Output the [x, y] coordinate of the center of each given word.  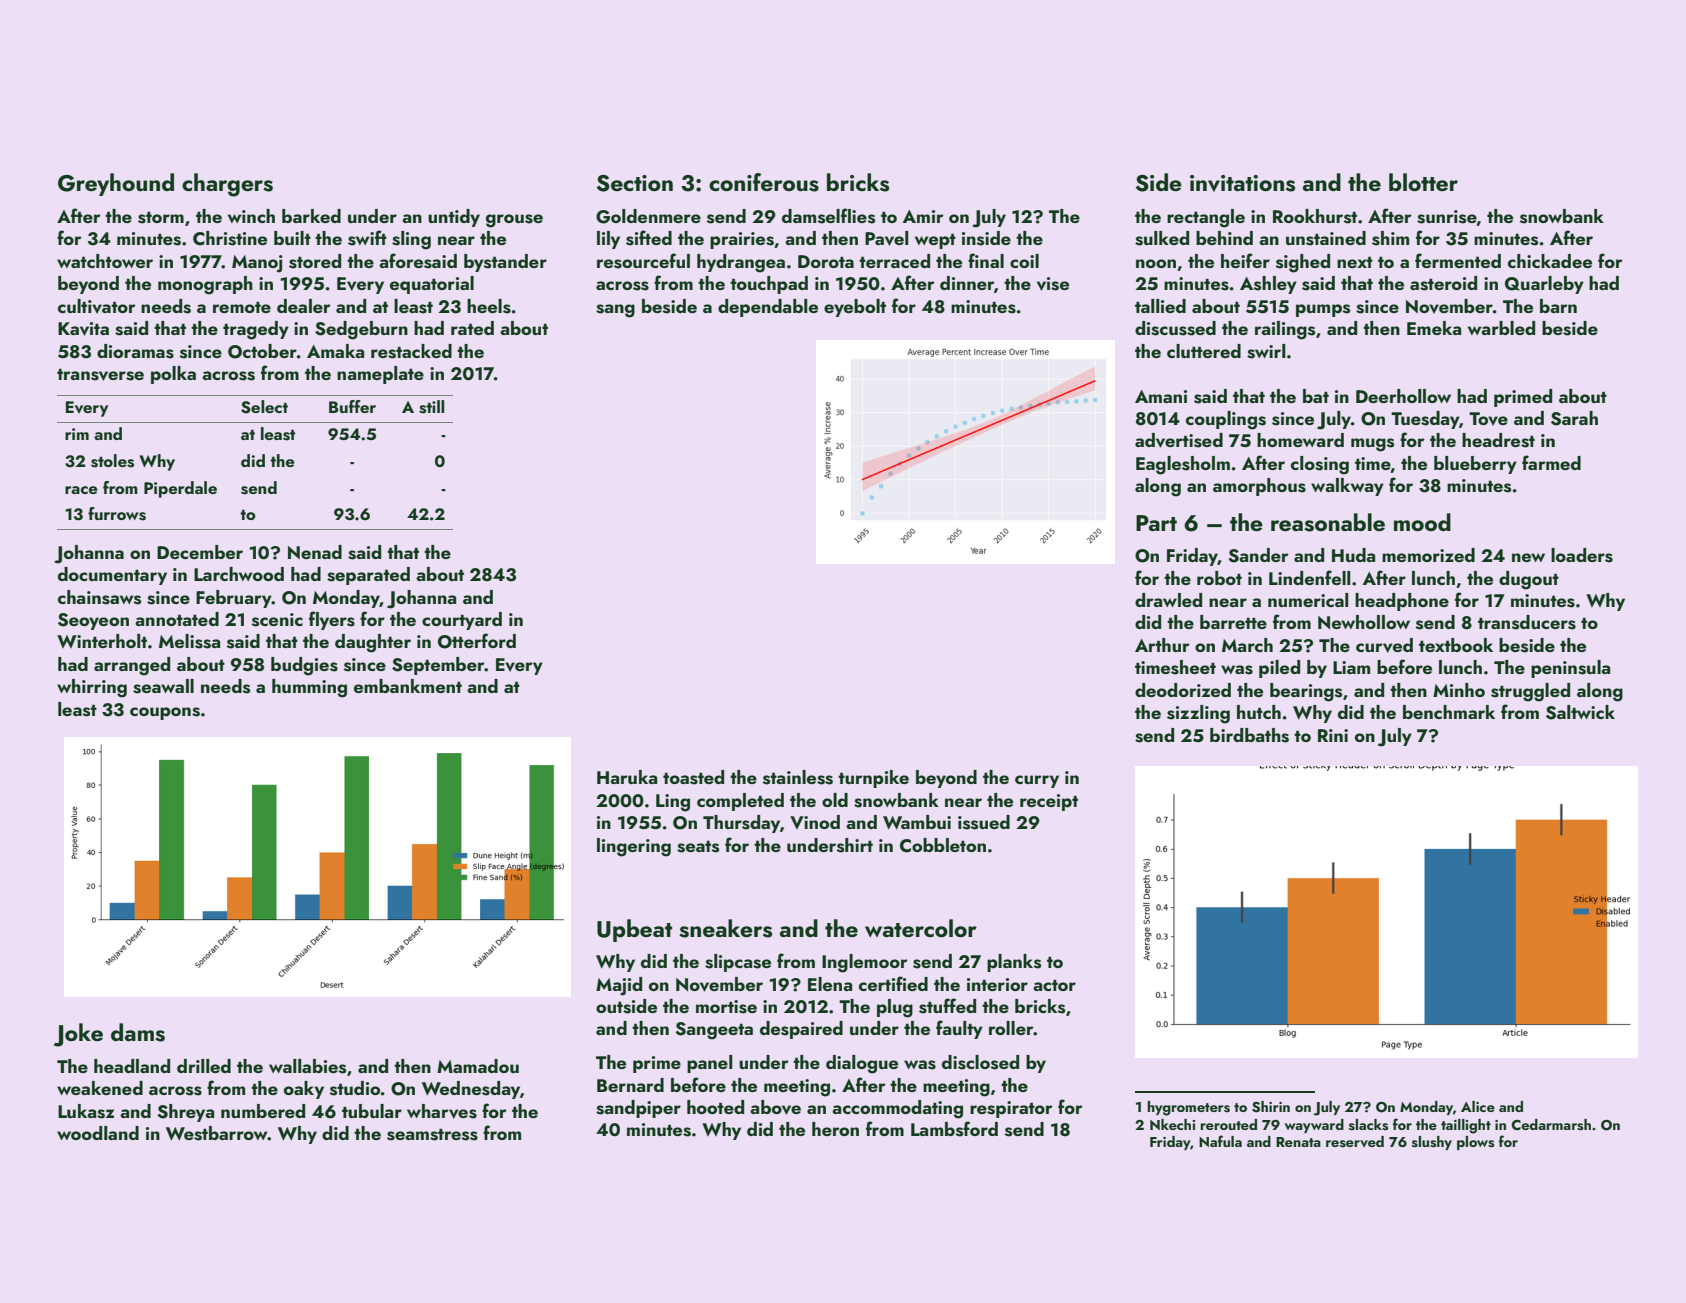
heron [835, 1129]
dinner [967, 283]
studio [355, 1088]
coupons [165, 713]
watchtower [105, 261]
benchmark [1449, 712]
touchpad [769, 285]
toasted [693, 777]
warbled [1501, 328]
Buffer [352, 406]
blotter [1423, 182]
